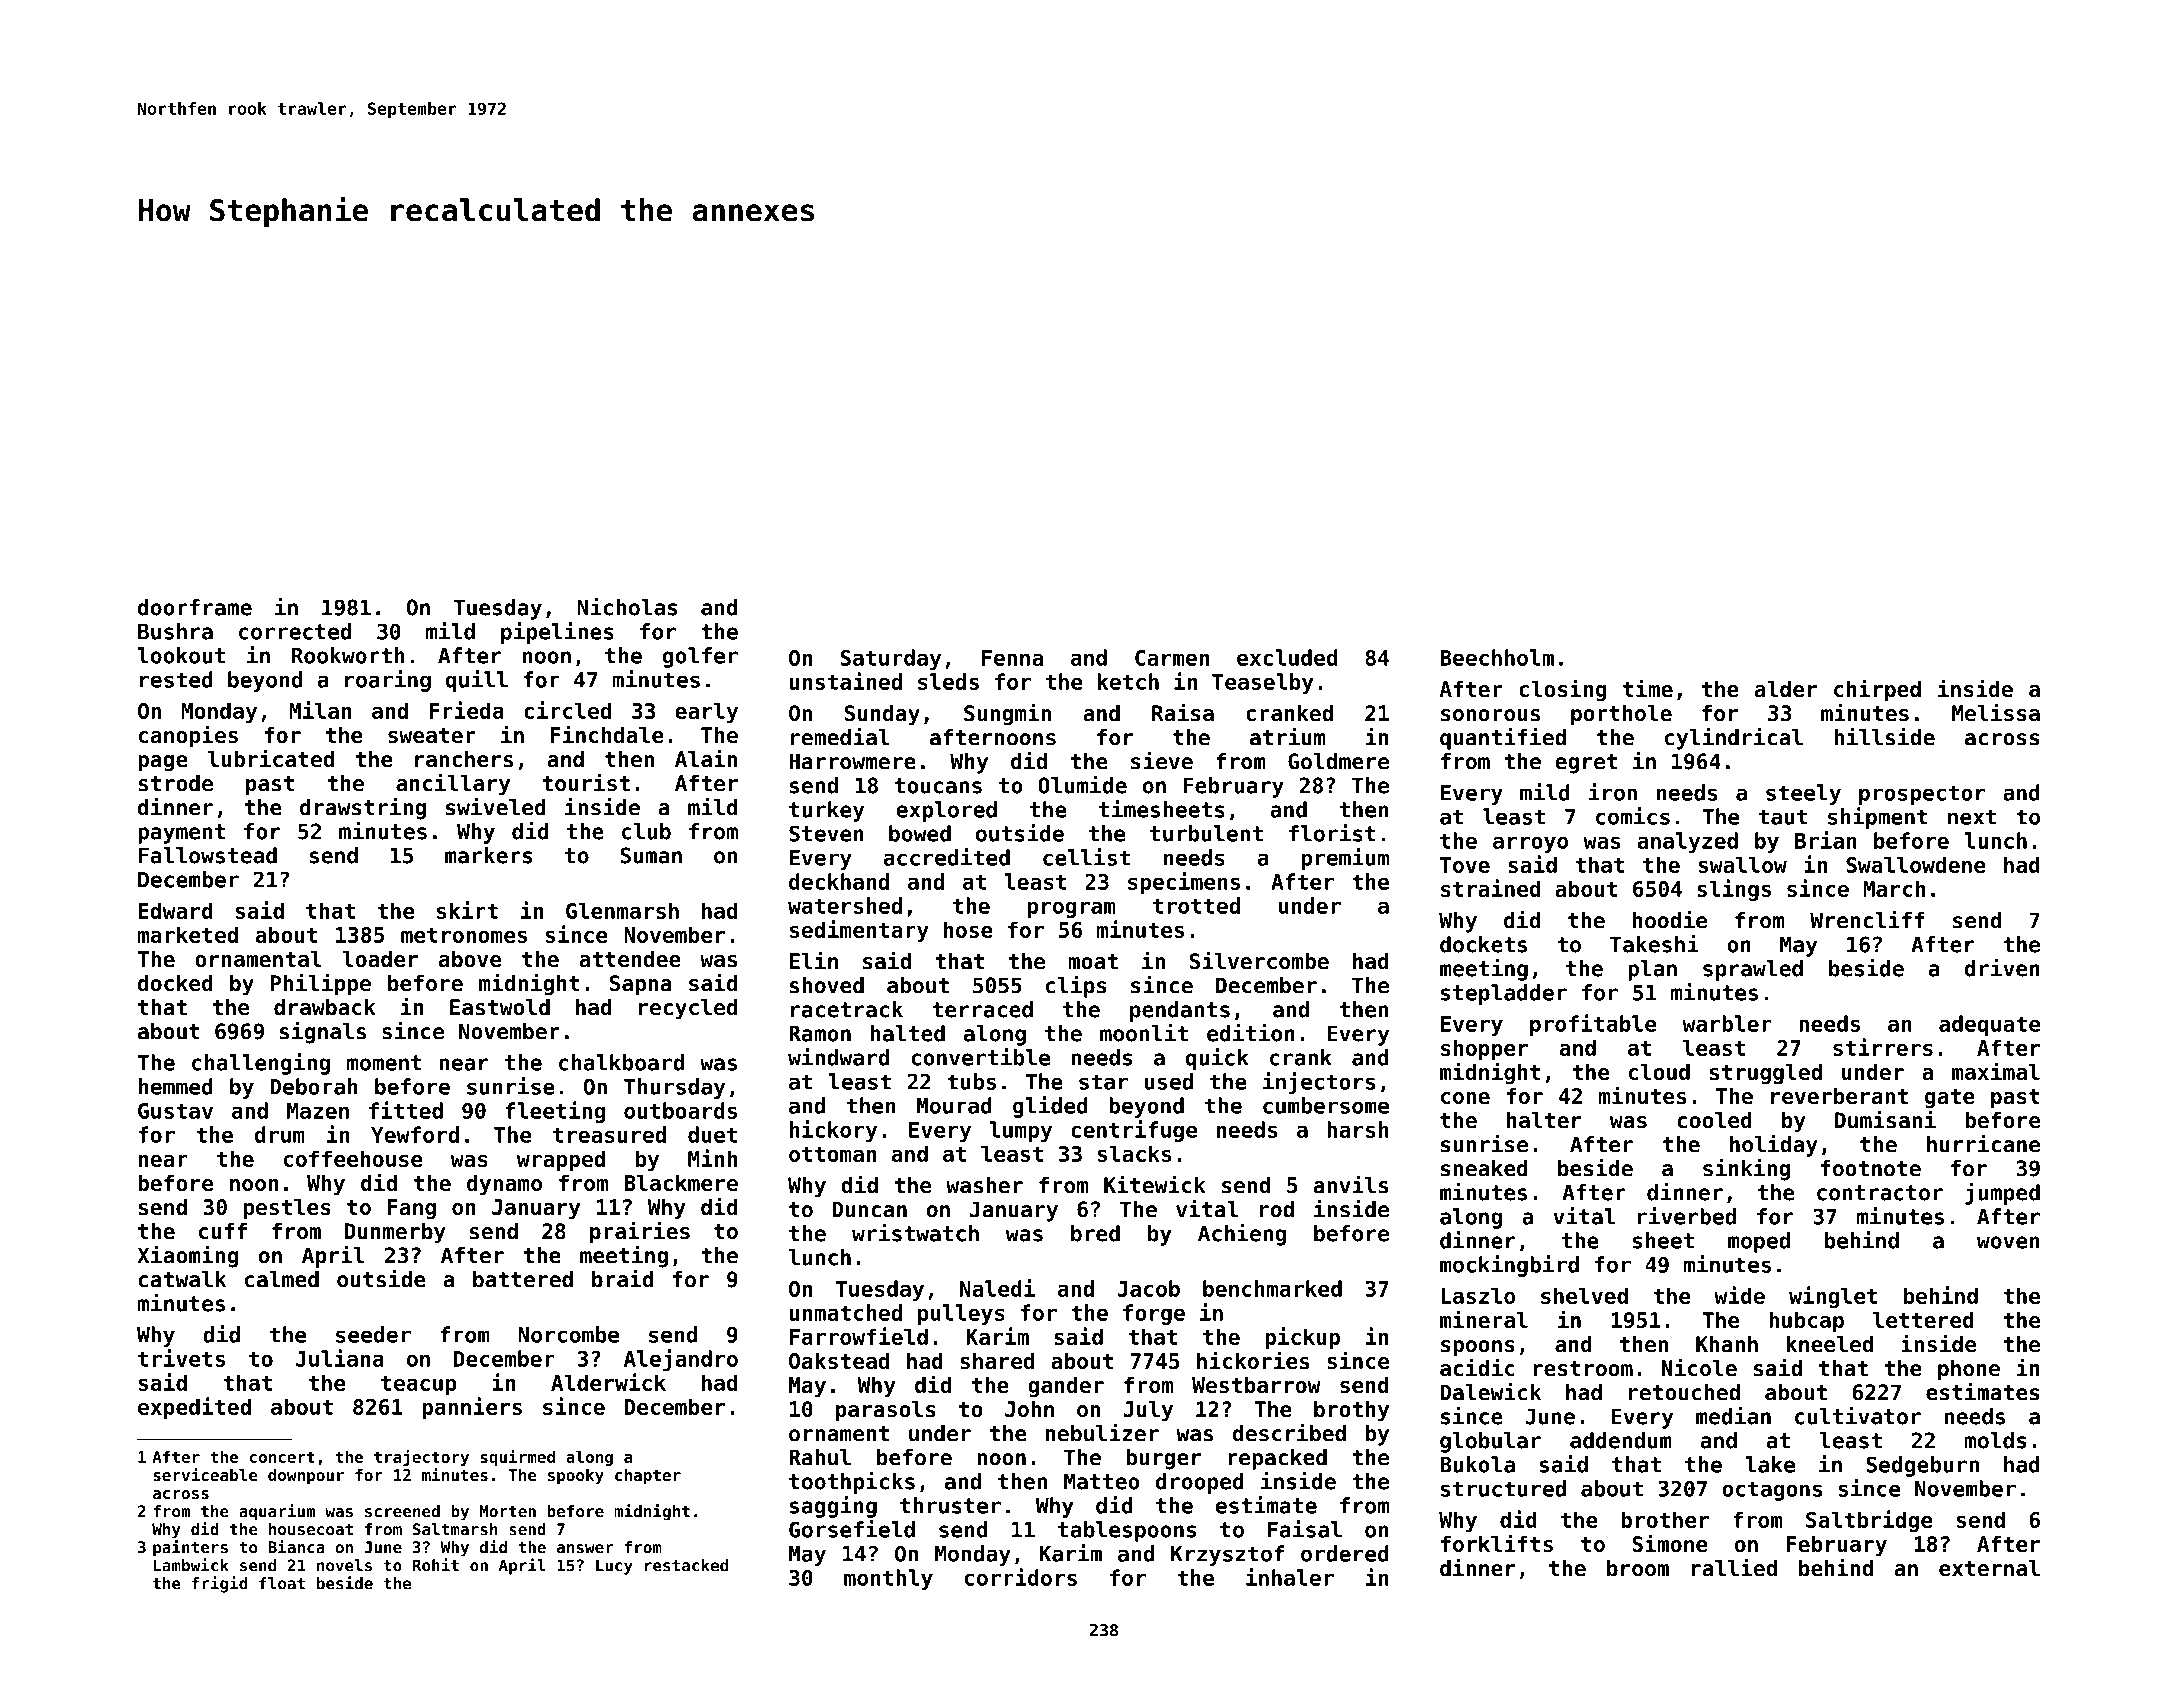 This document has height=1683, width=2178. Describe the element at coordinates (1770, 1464) in the document. I see `lake` at that location.
